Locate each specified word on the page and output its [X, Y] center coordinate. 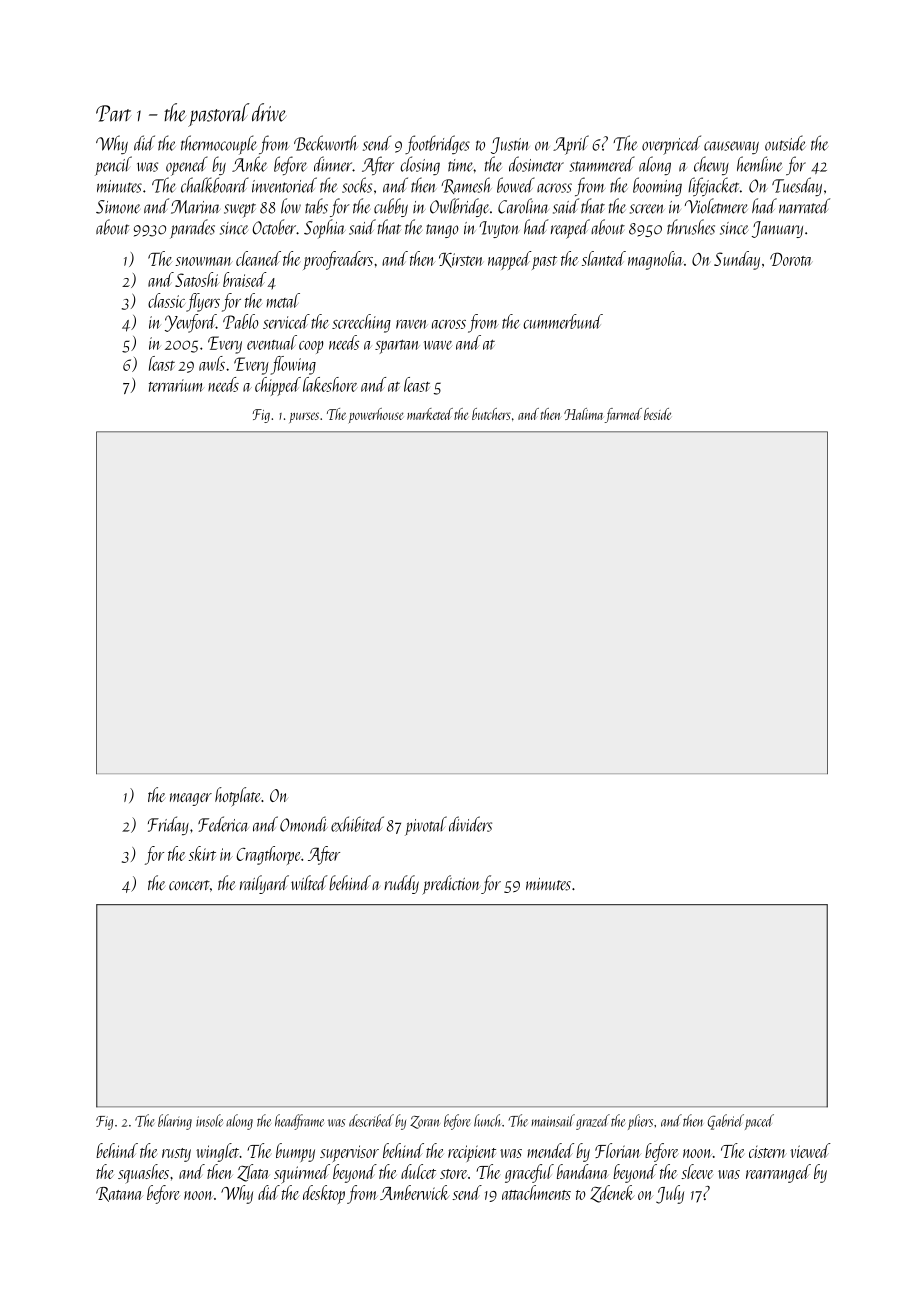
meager [191, 799]
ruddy [401, 884]
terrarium [176, 385]
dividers [470, 824]
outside [785, 143]
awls [212, 363]
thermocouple [218, 145]
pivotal [426, 826]
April [571, 145]
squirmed [302, 1174]
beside [657, 414]
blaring [175, 1122]
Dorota [791, 259]
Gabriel [726, 1122]
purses [304, 417]
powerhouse [376, 416]
